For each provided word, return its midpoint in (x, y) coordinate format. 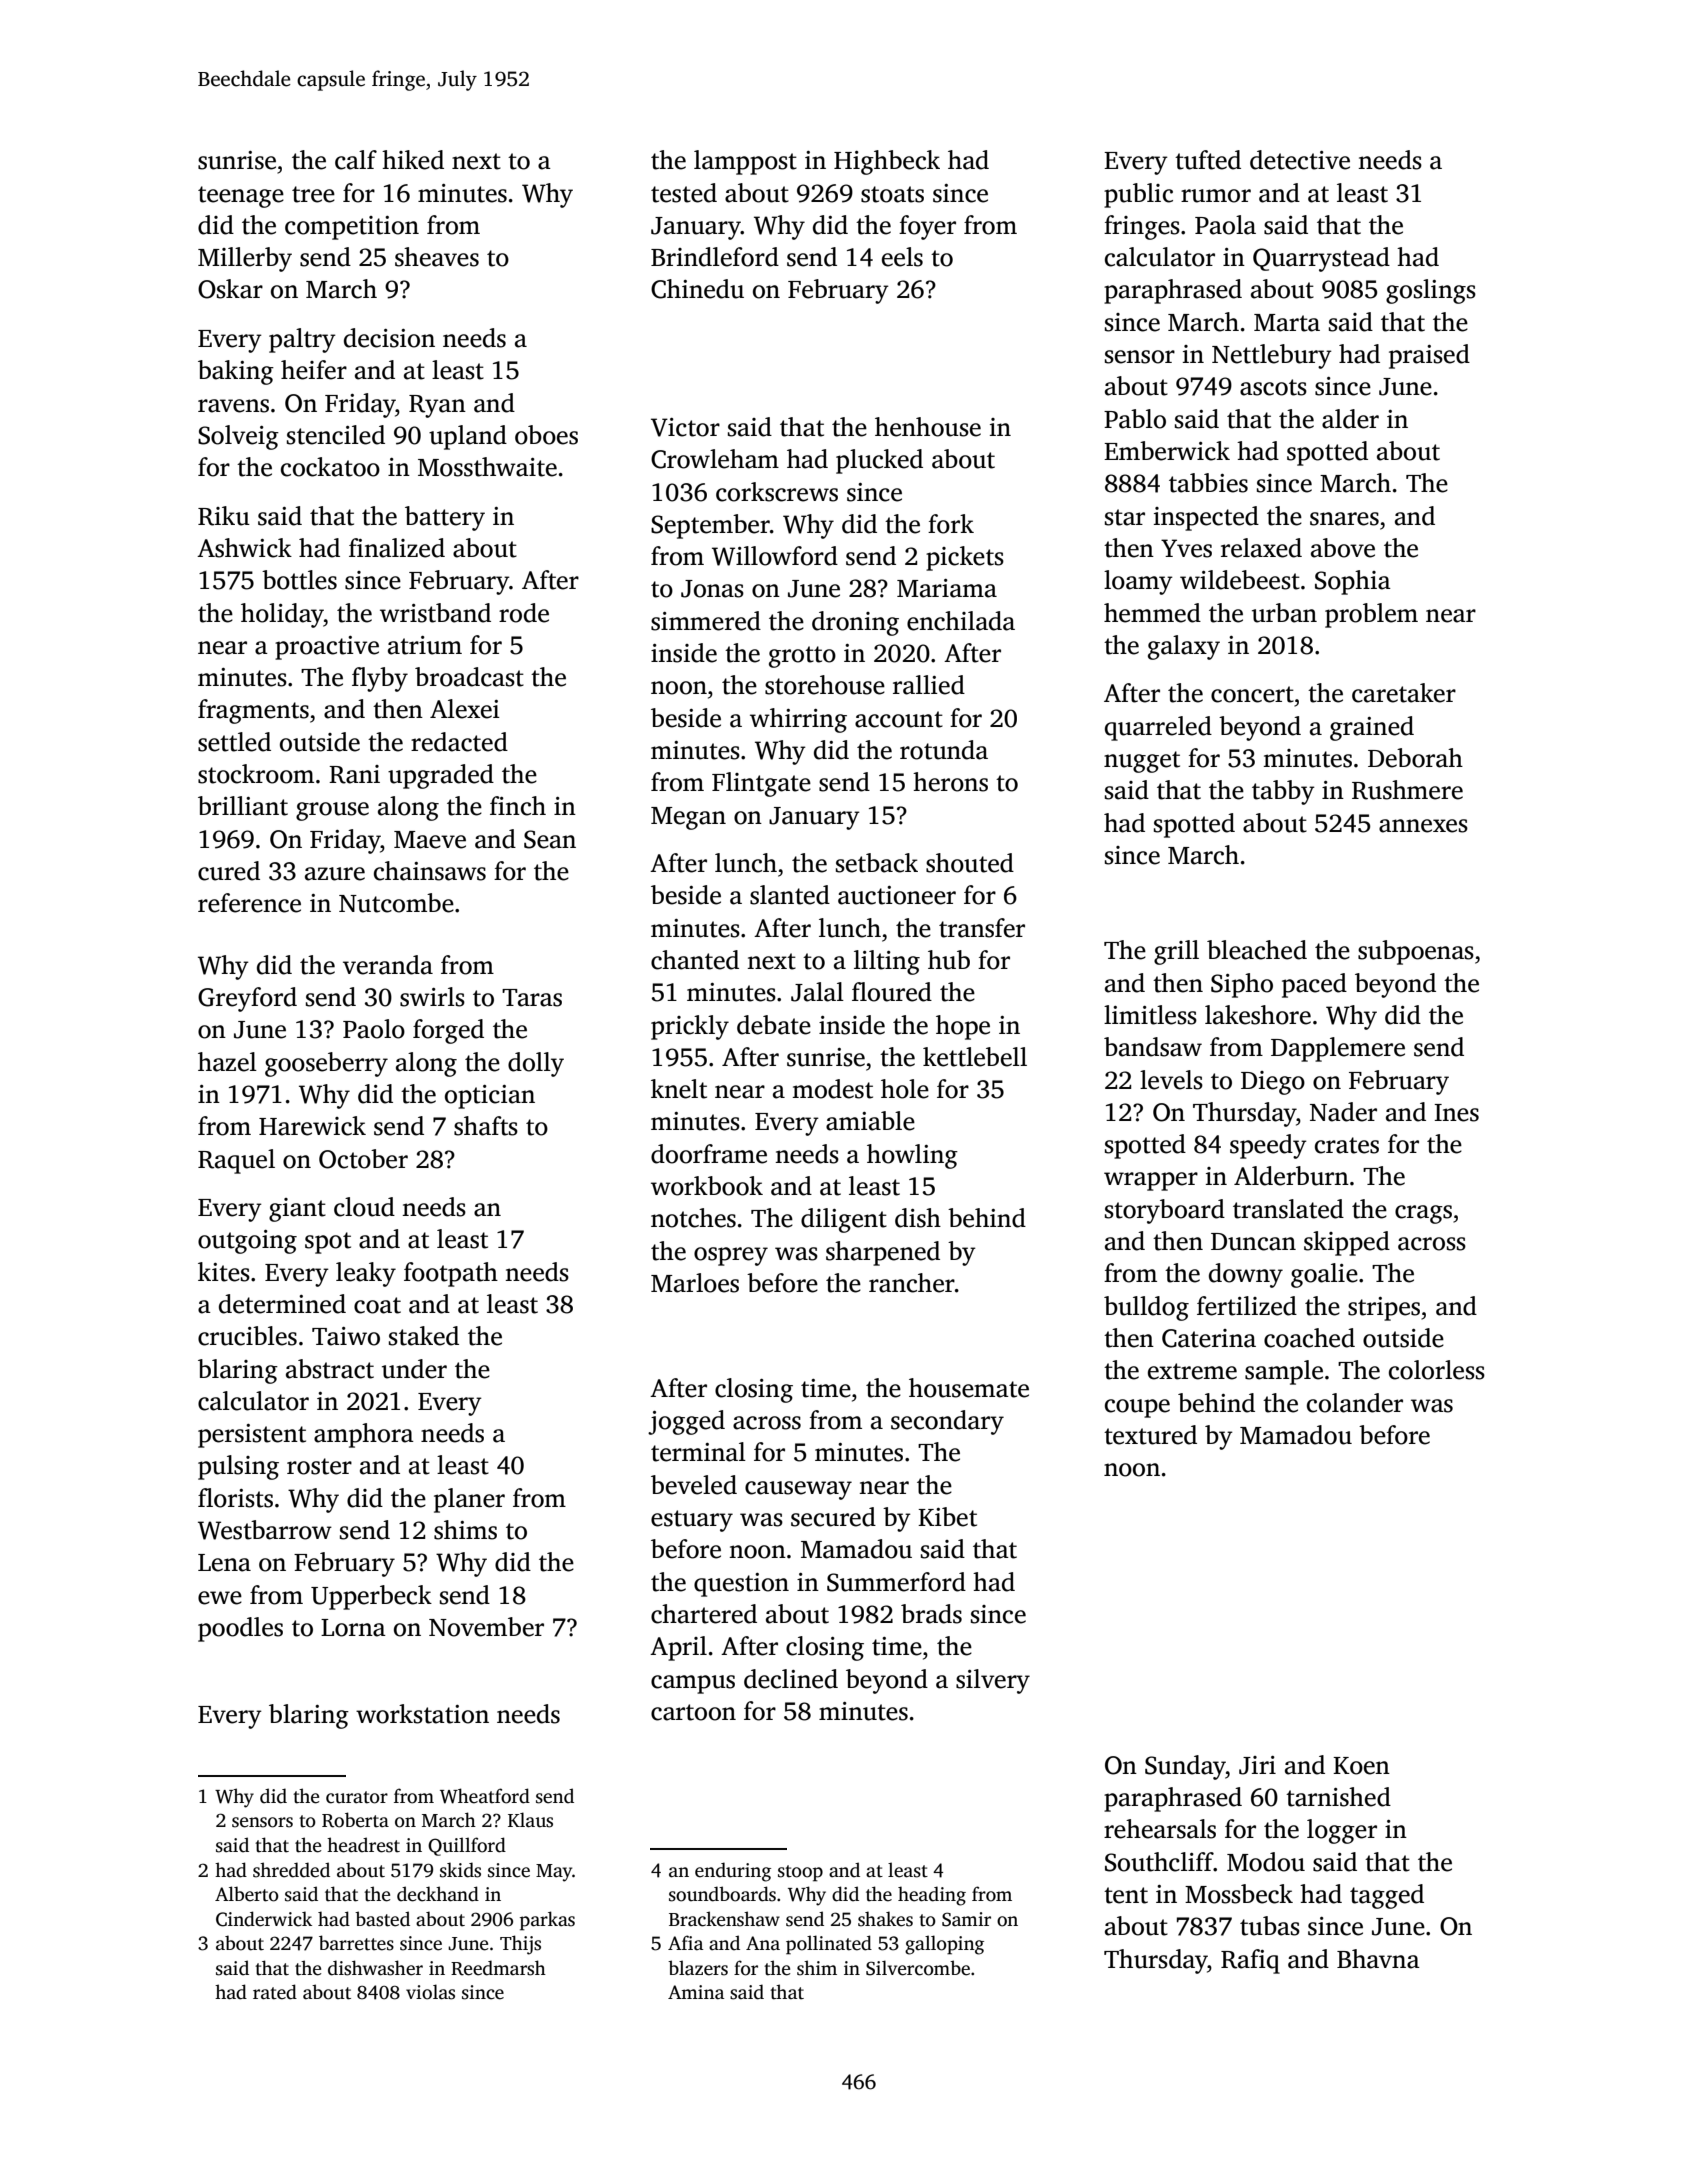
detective (1300, 160)
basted (382, 1919)
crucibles (247, 1336)
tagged (1387, 1896)
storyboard (1165, 1211)
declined (791, 1679)
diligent (844, 1220)
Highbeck (887, 162)
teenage (241, 197)
